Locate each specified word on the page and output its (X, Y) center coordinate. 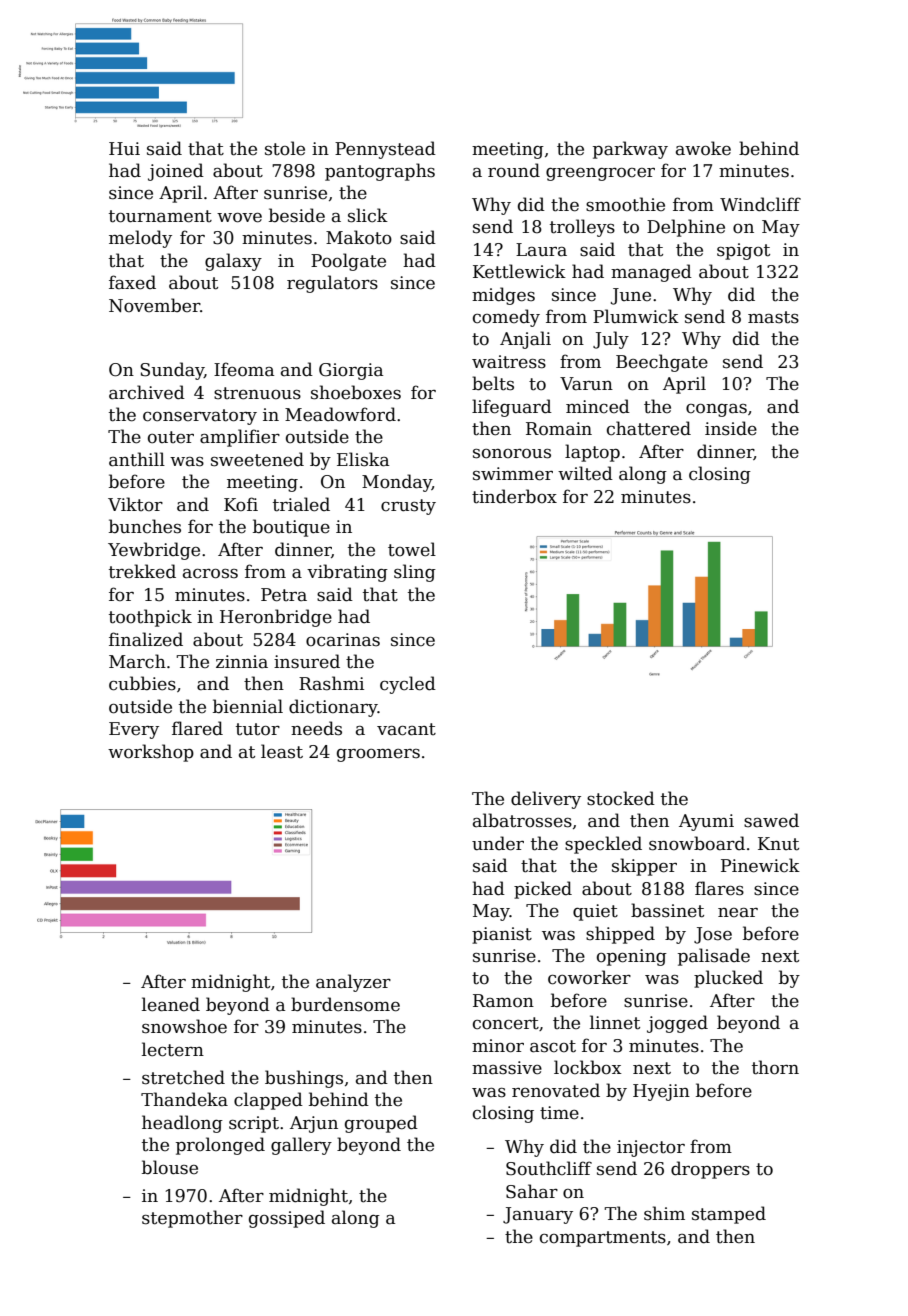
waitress (509, 362)
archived (147, 392)
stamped (729, 1215)
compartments (603, 1239)
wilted (585, 473)
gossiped (287, 1219)
